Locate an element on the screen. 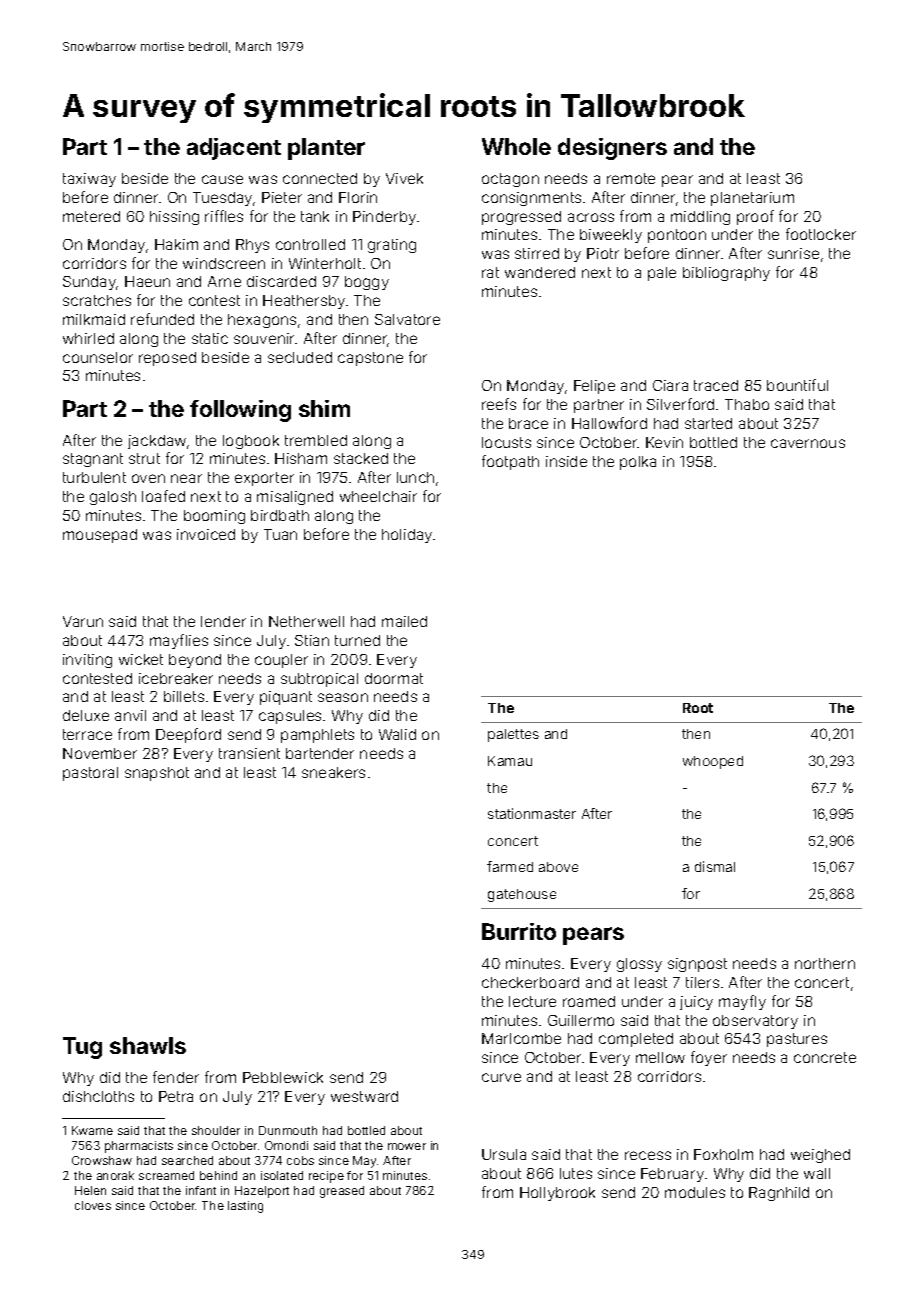 The width and height of the screenshot is (924, 1308). infant is located at coordinates (201, 1190).
